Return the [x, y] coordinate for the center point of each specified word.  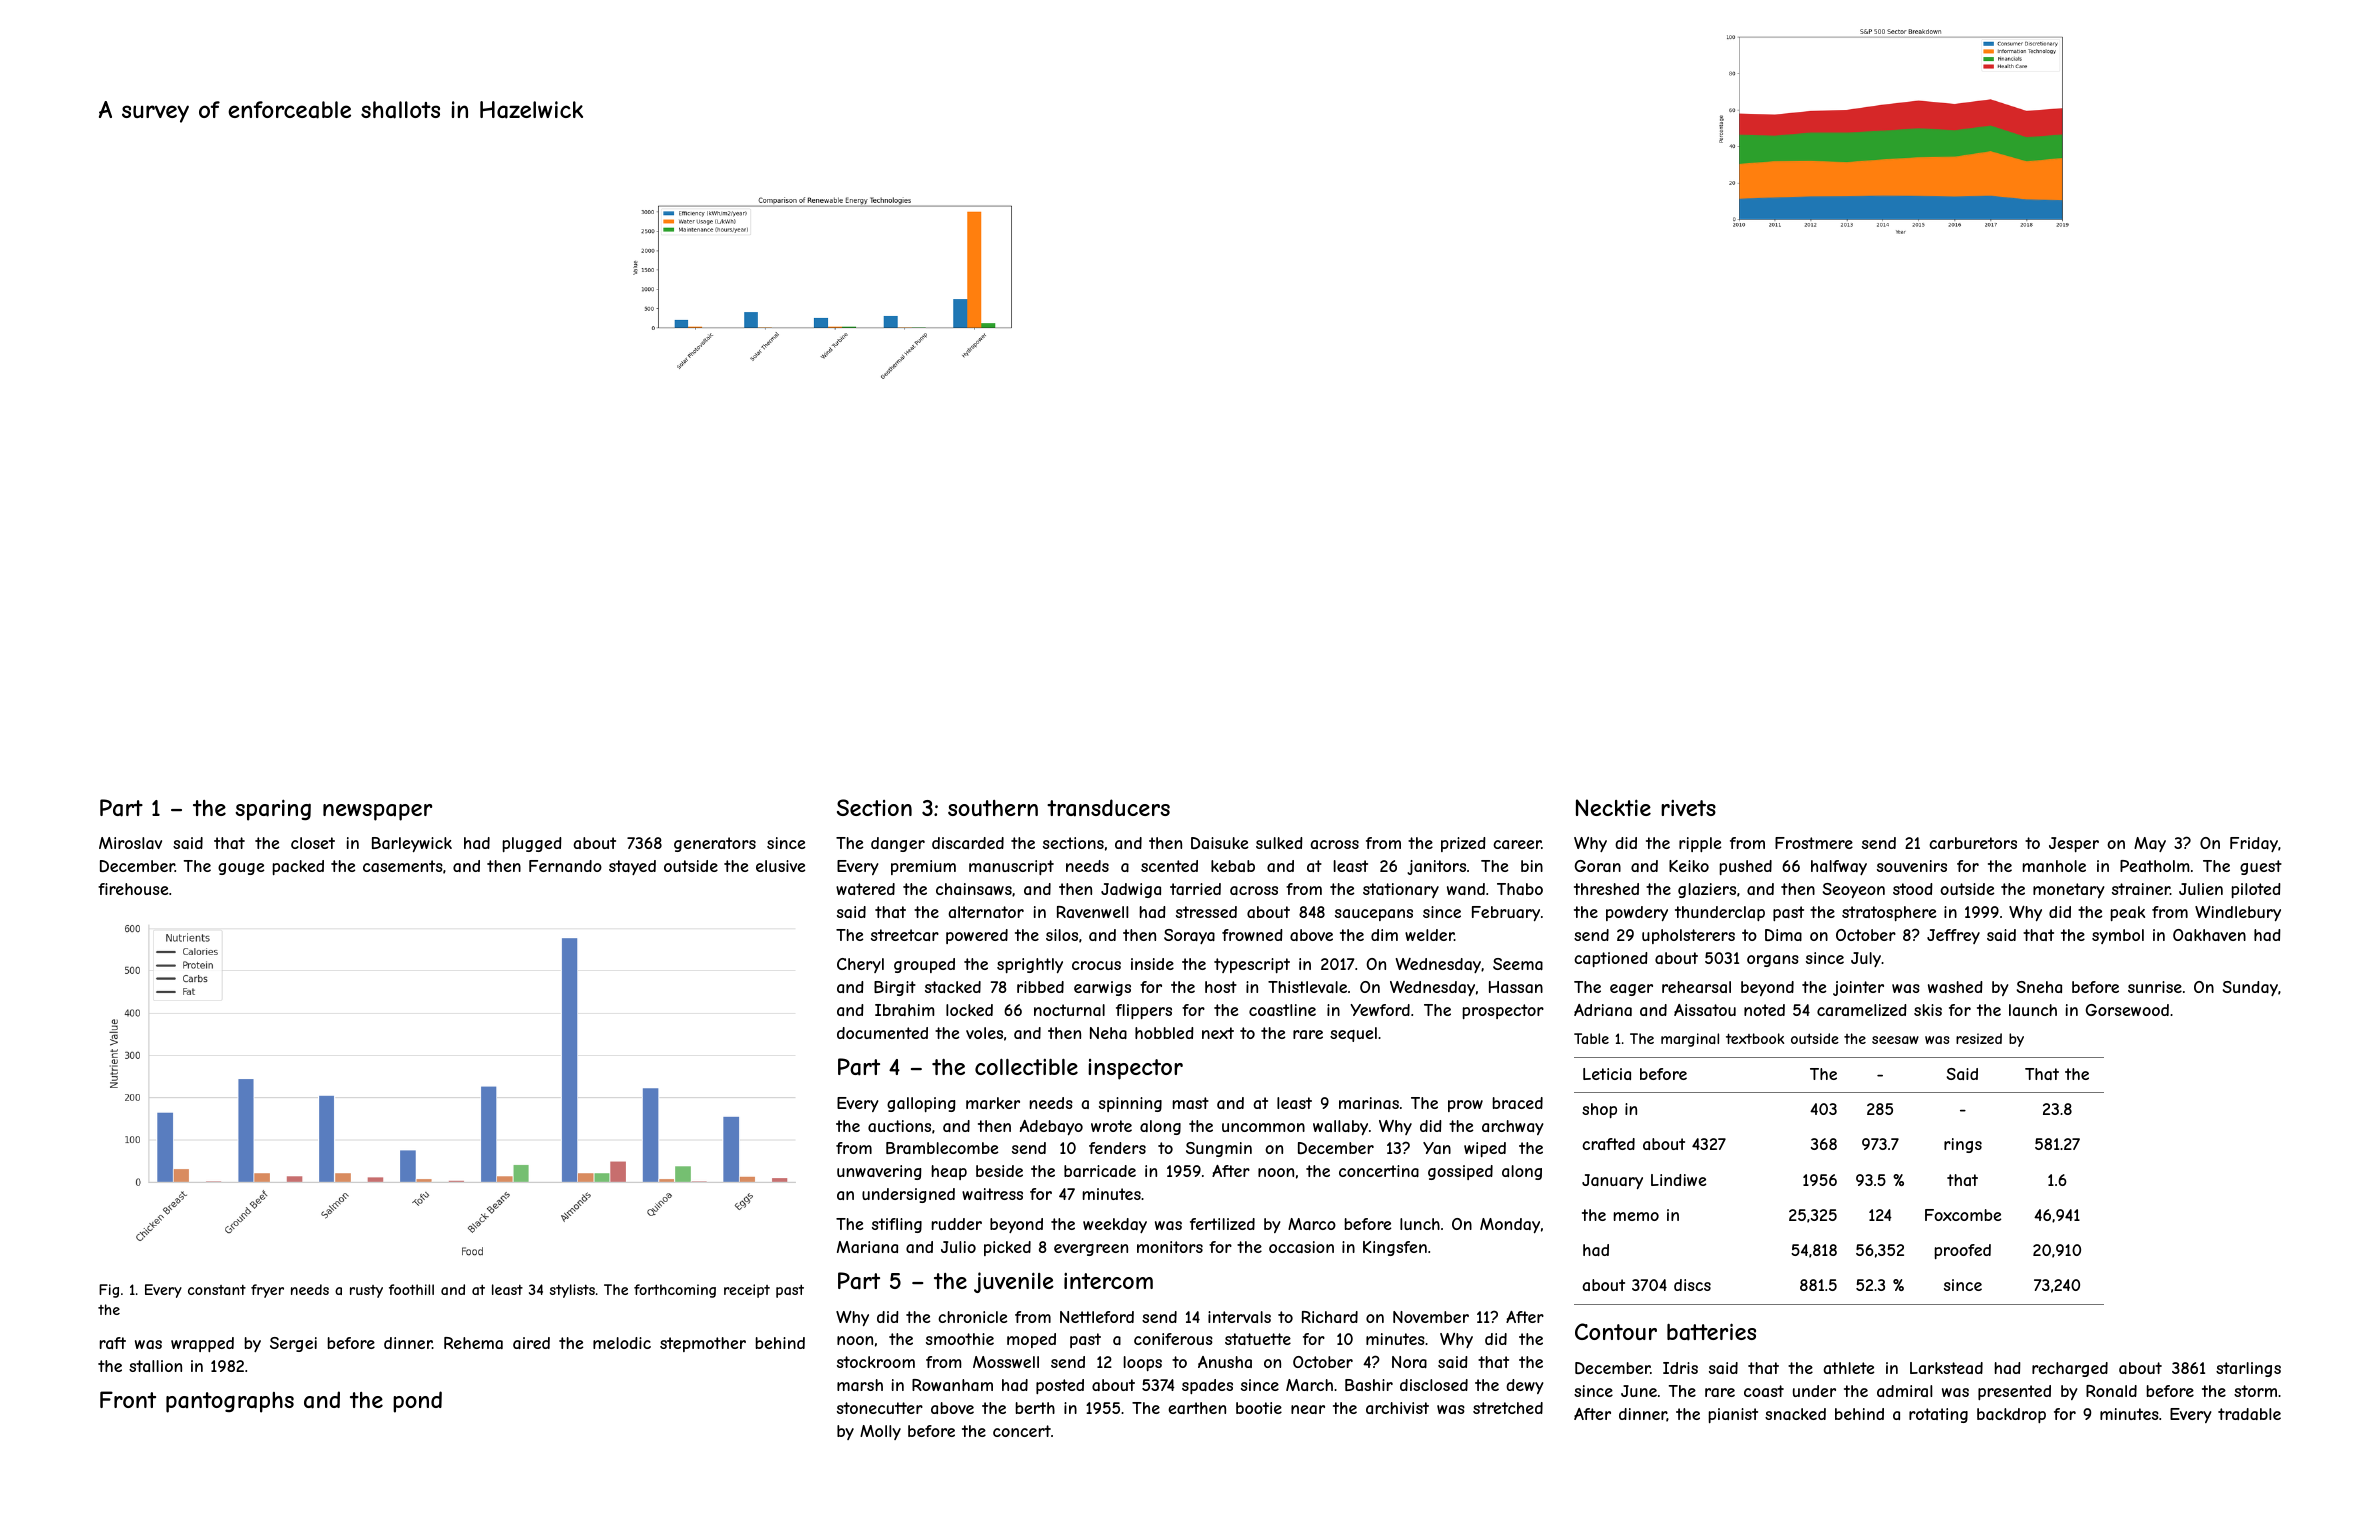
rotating [1938, 1415]
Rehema [473, 1343]
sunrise [2155, 987]
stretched [1508, 1408]
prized [1463, 844]
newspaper [377, 812]
